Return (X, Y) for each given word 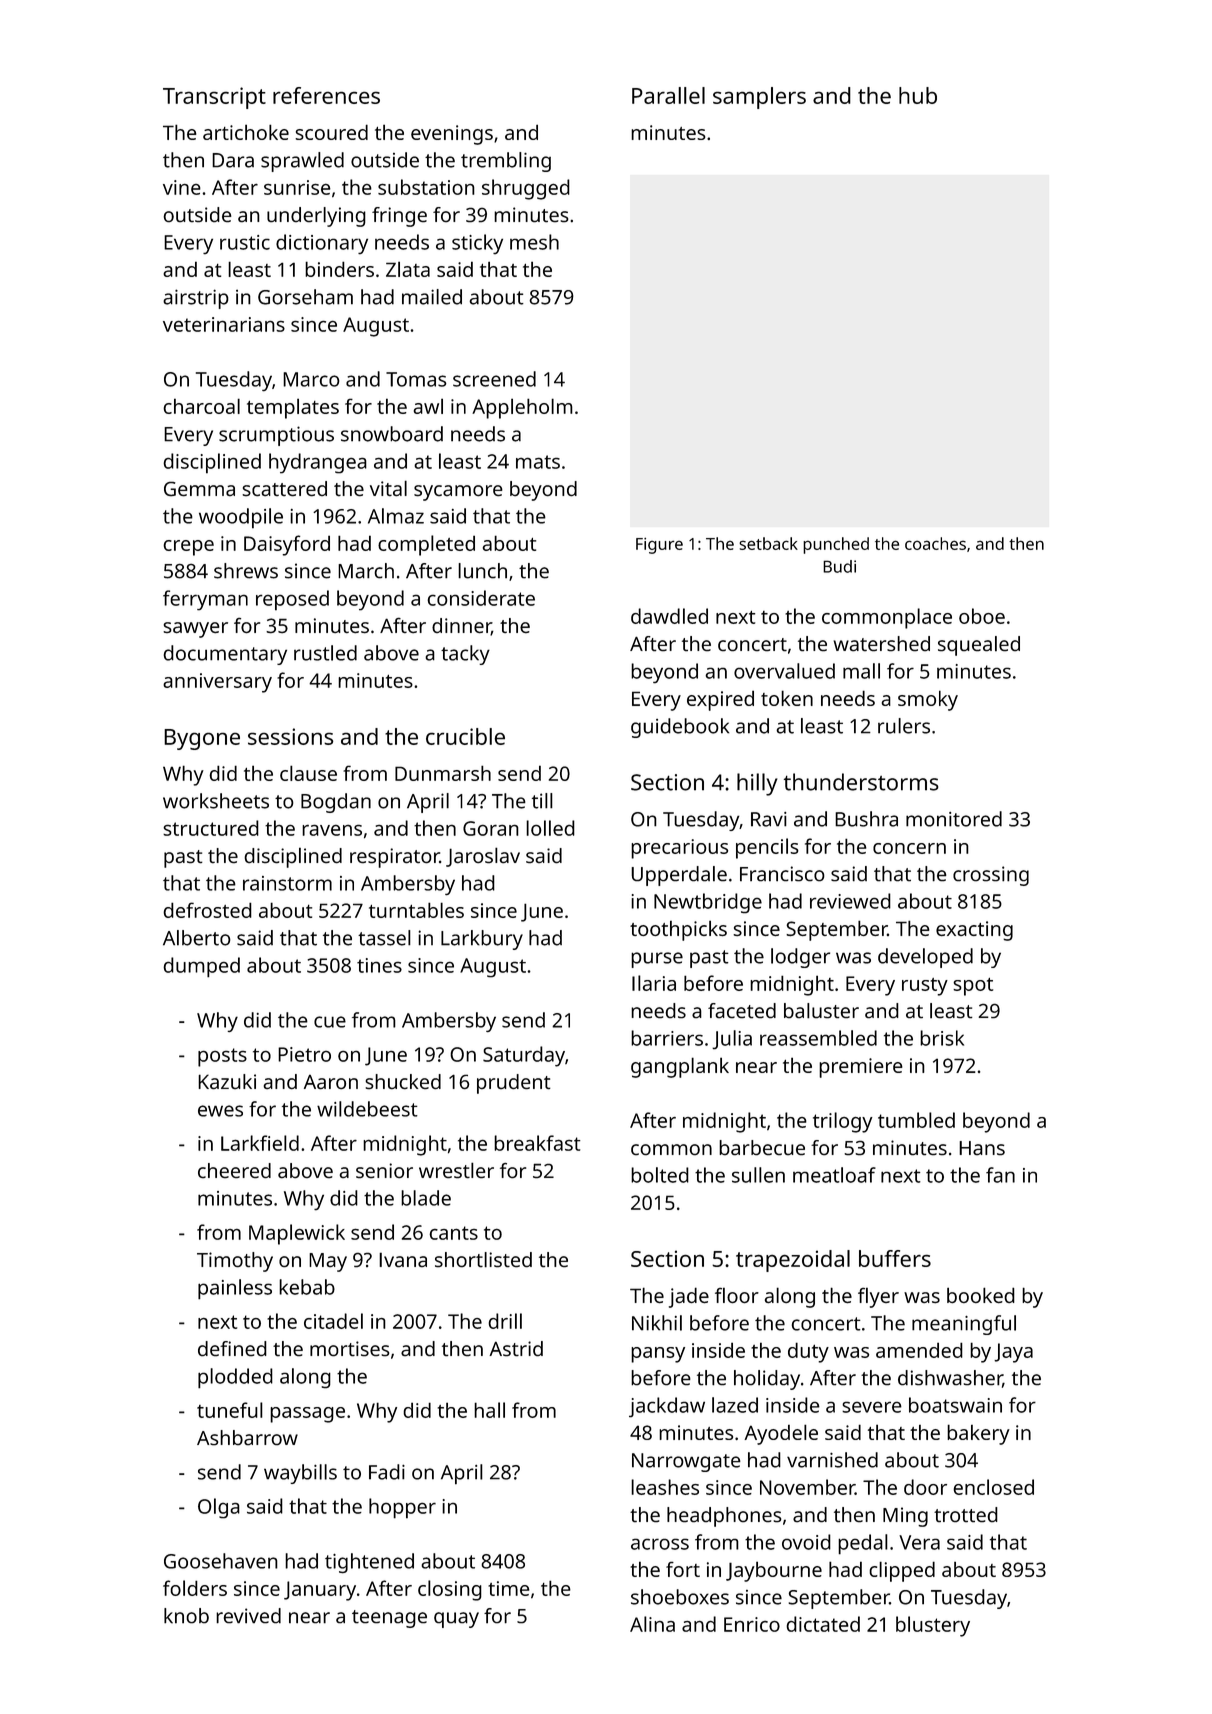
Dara (233, 160)
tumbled (916, 1120)
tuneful (230, 1410)
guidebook (680, 728)
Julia (732, 1039)
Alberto (197, 938)
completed (426, 545)
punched (836, 545)
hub (918, 95)
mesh (534, 242)
